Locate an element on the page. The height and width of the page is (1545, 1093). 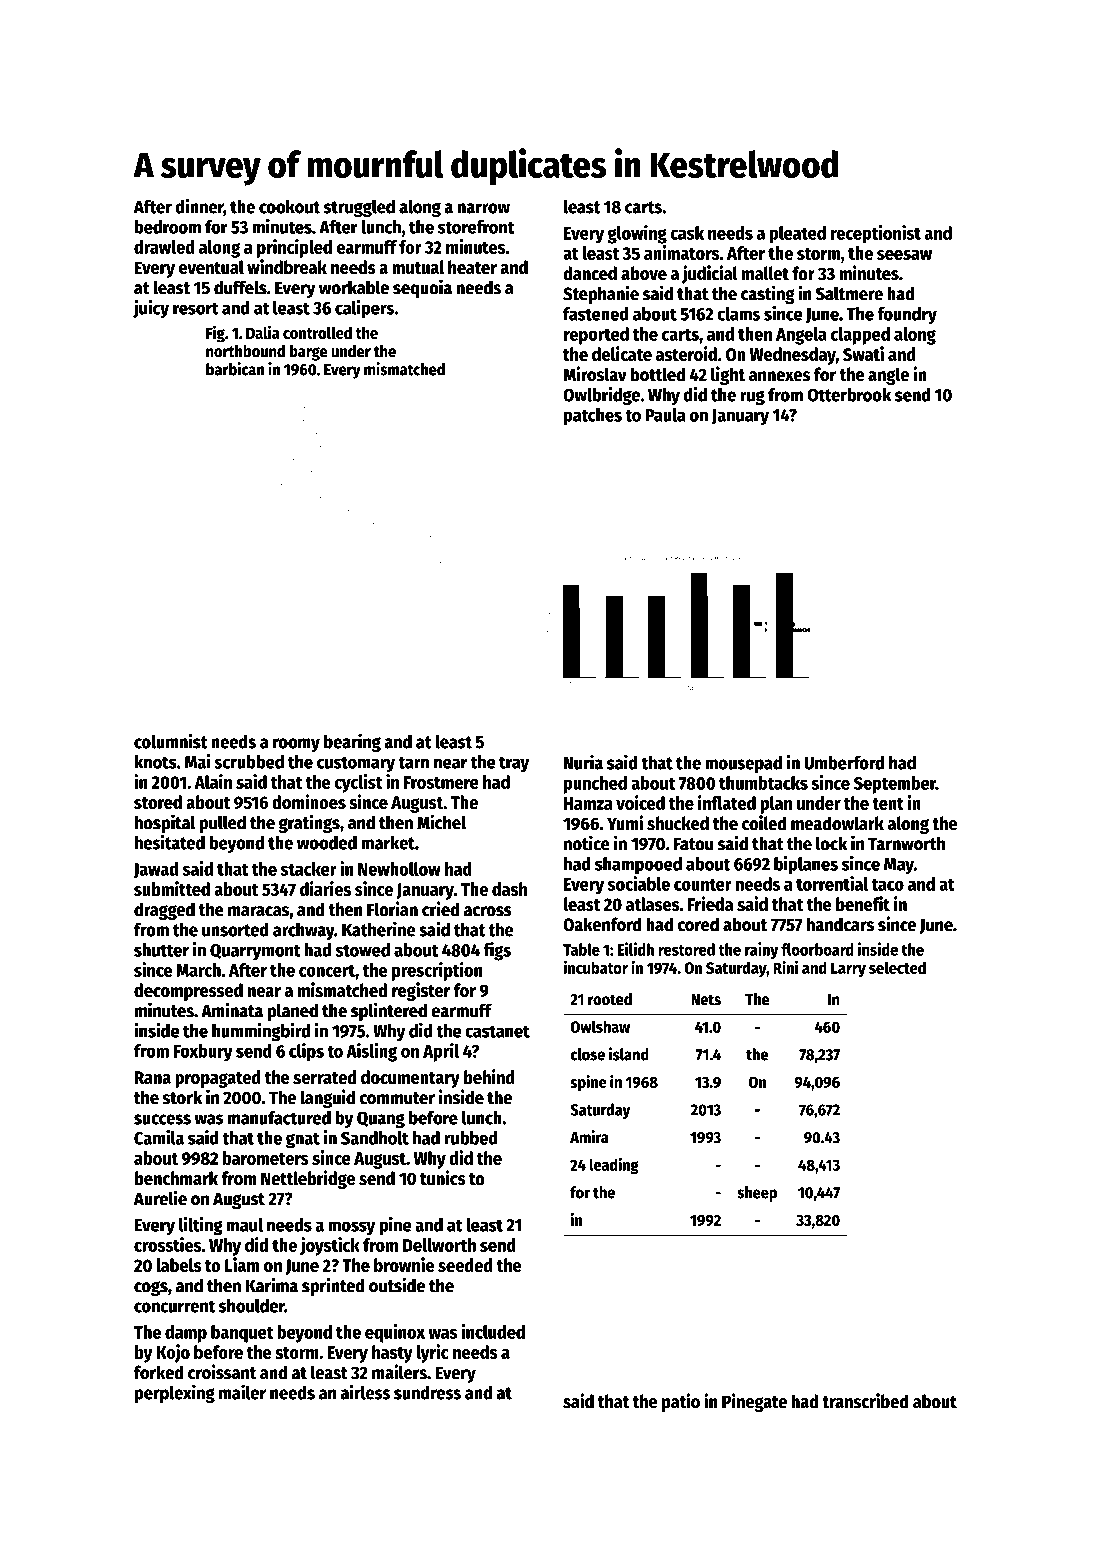
Umberford is located at coordinates (844, 762).
